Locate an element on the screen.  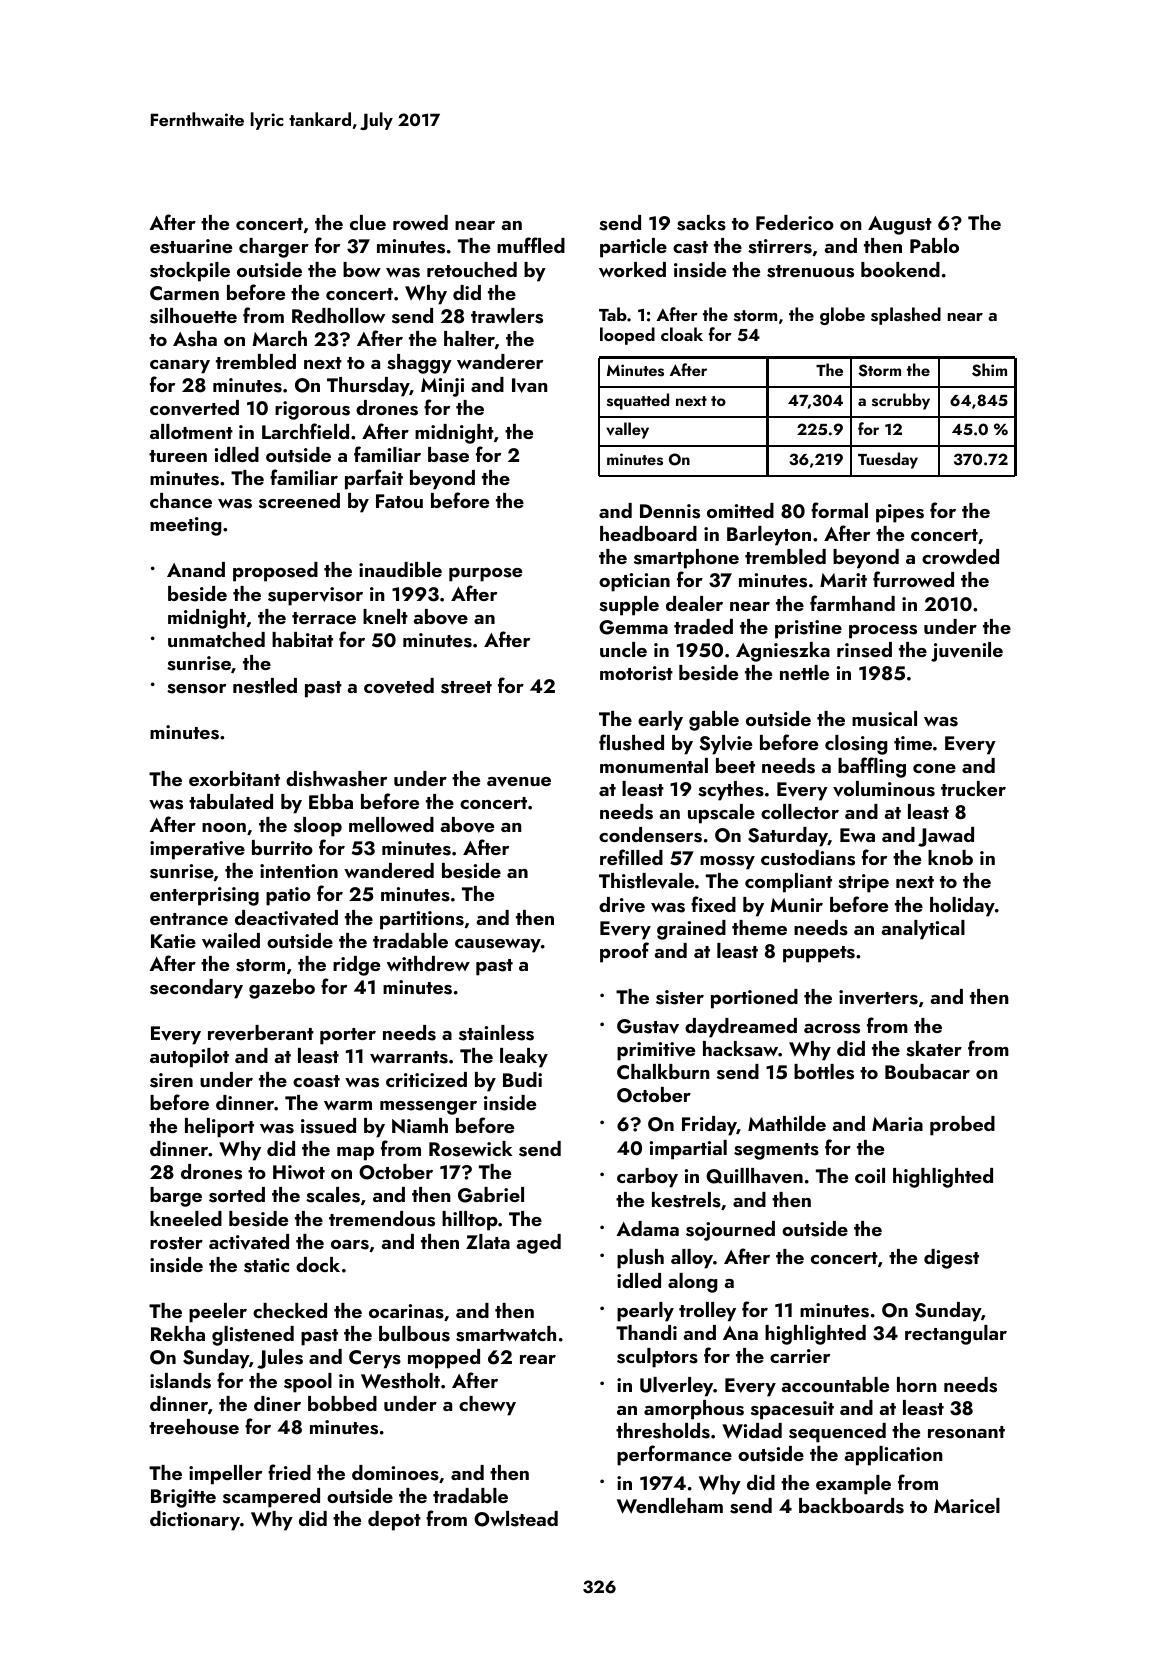
Thistlevale is located at coordinates (646, 881).
